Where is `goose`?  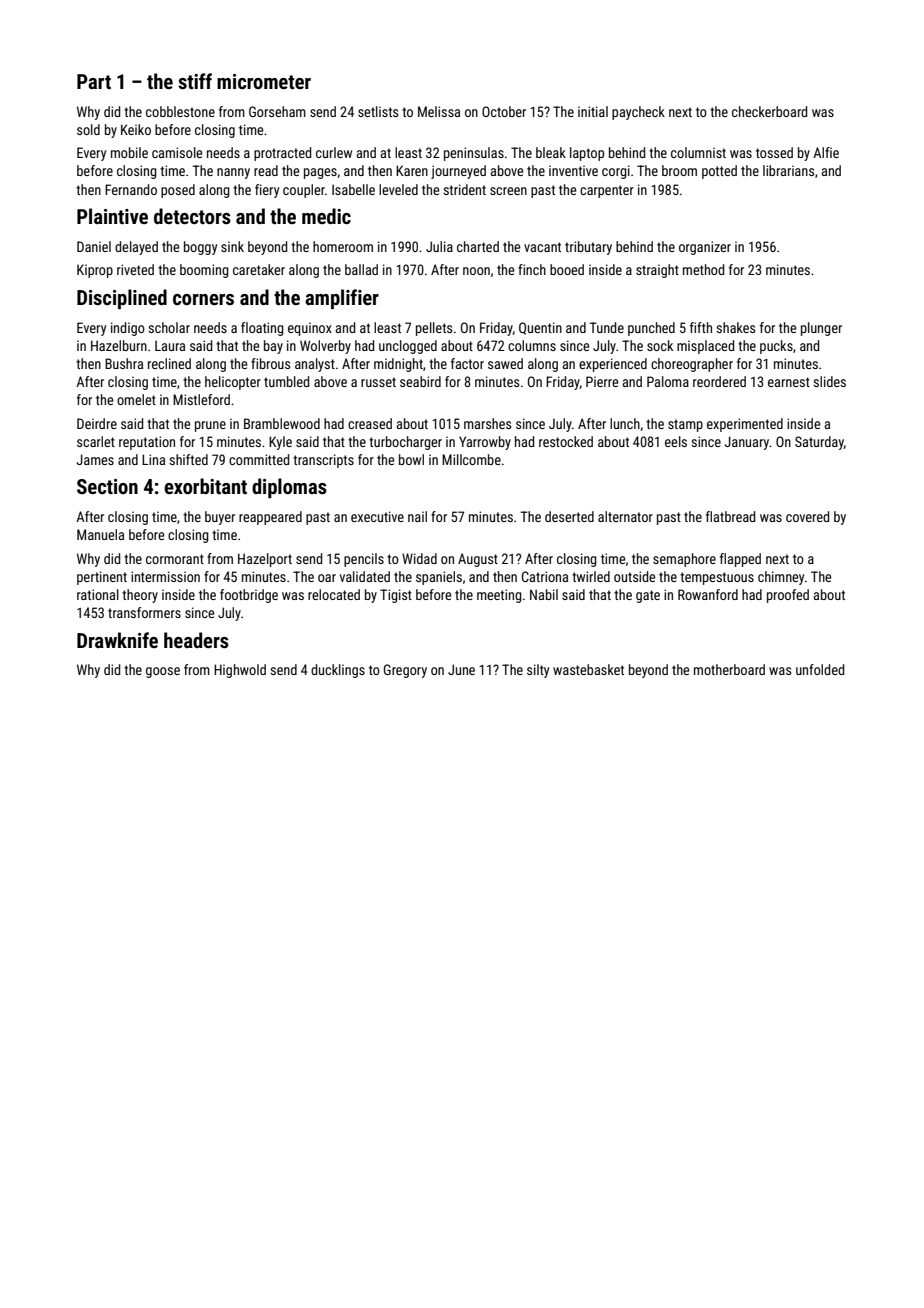 goose is located at coordinates (163, 672).
